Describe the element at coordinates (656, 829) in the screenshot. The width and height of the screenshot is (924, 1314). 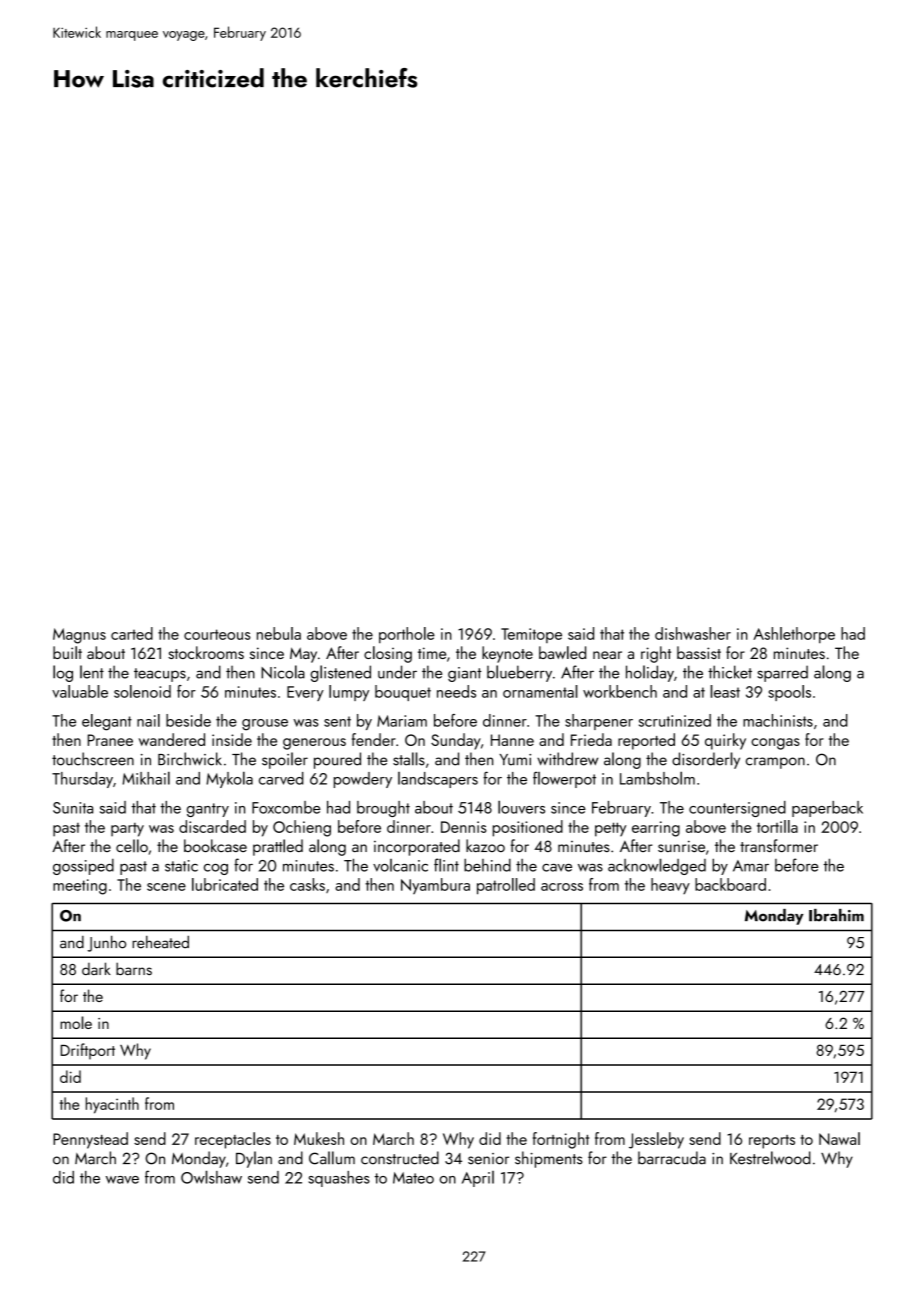
I see `earring` at that location.
